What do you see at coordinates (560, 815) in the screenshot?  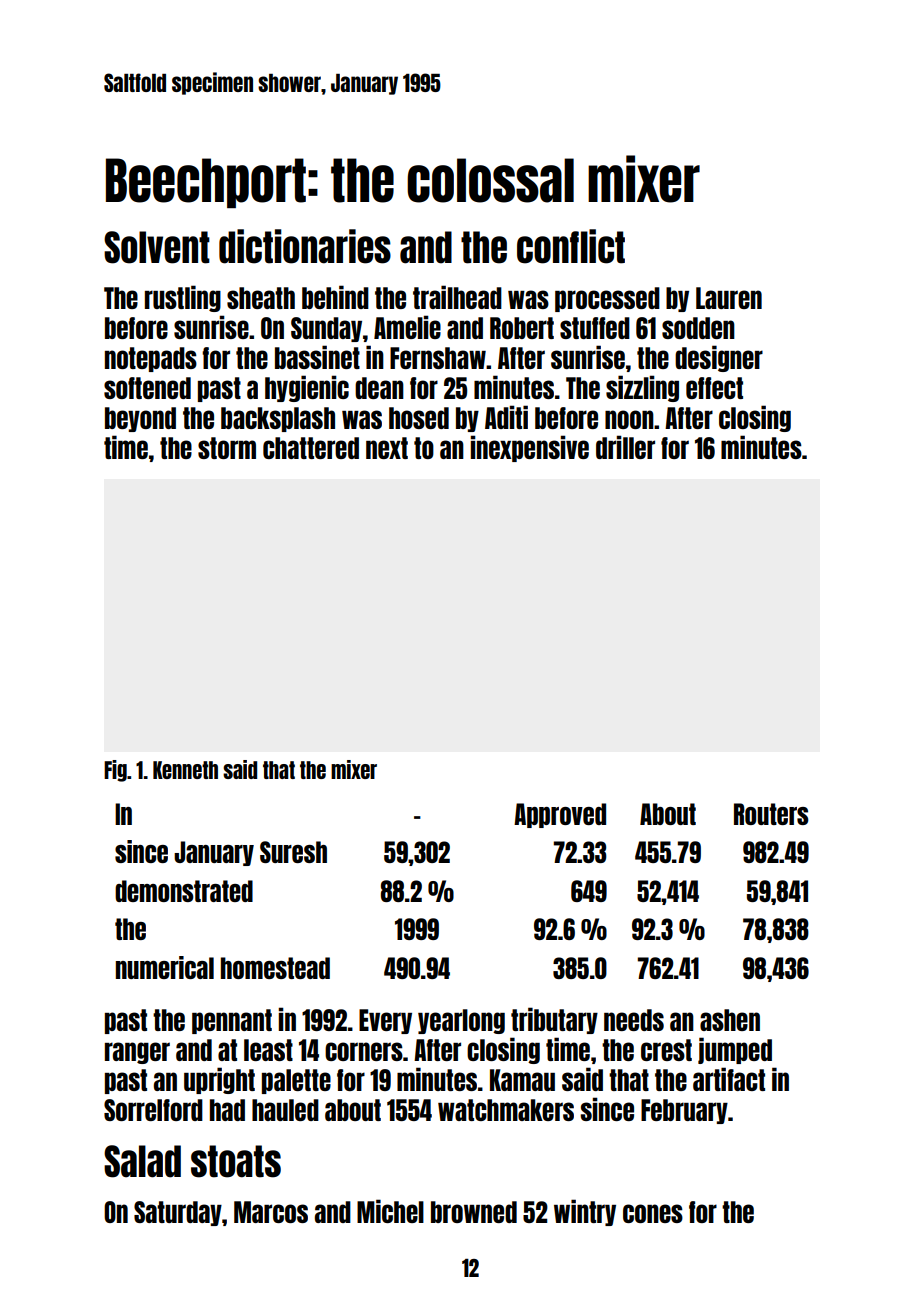 I see `Approved` at bounding box center [560, 815].
